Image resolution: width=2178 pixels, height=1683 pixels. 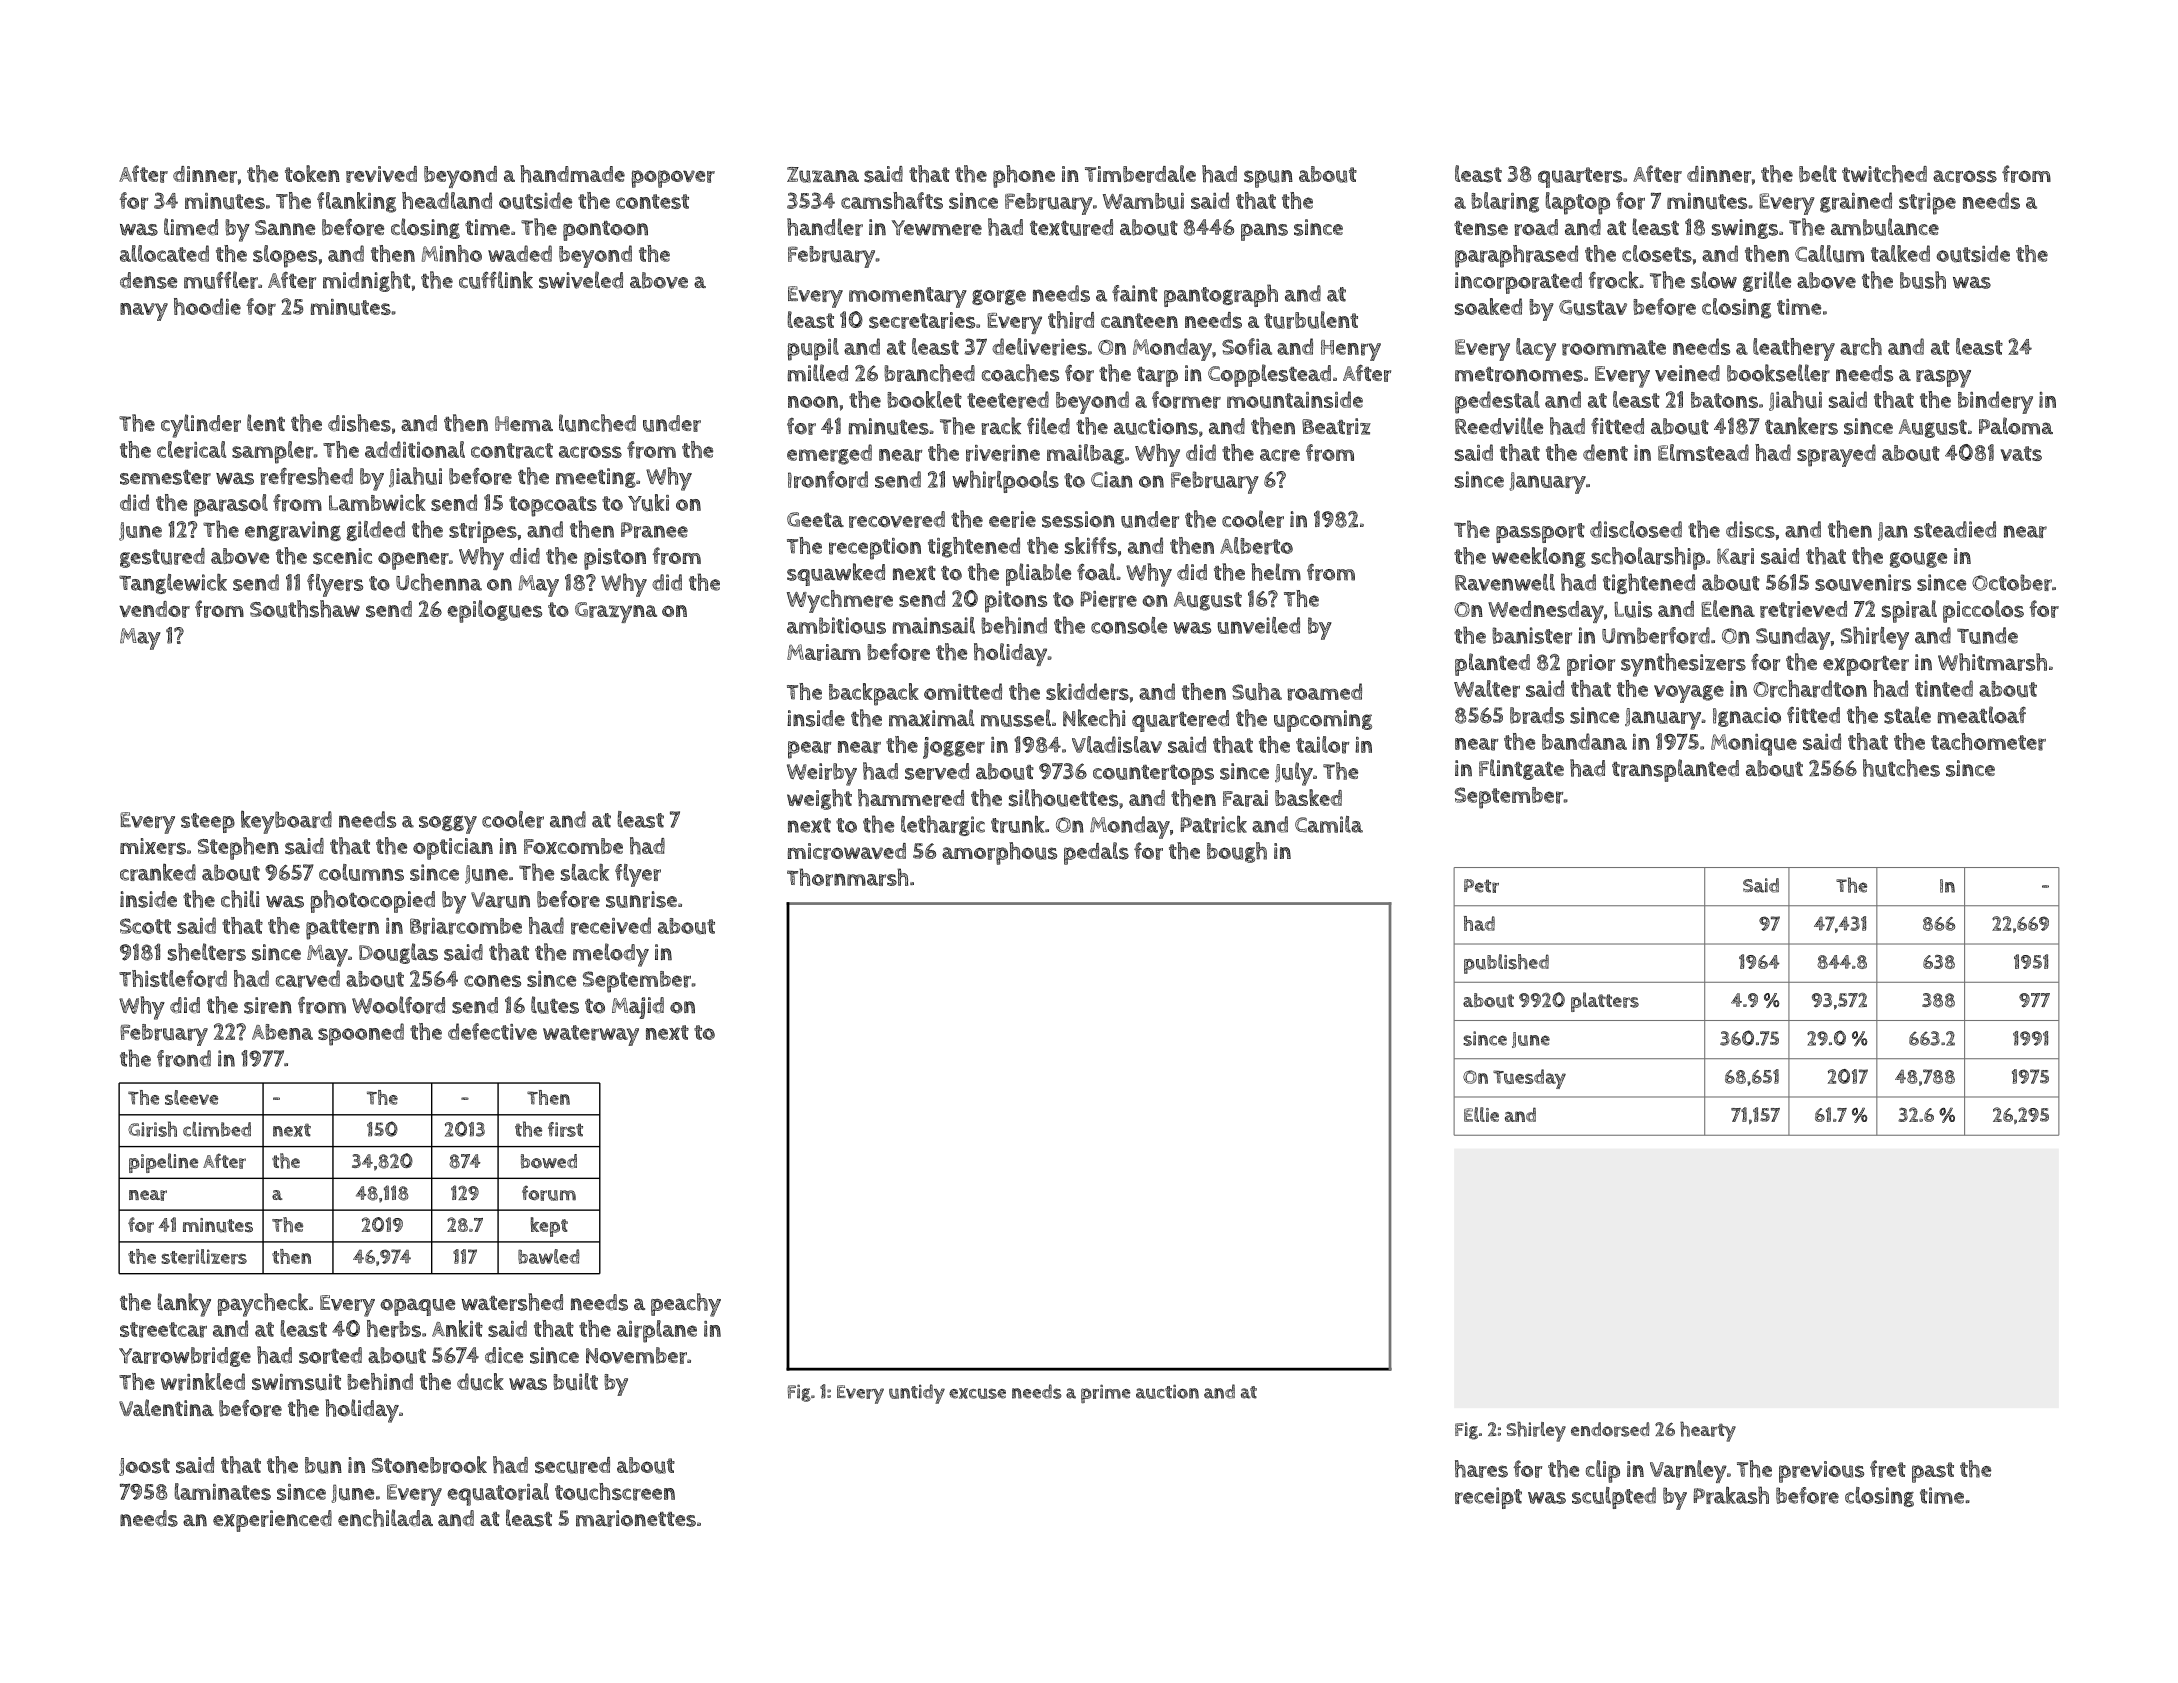 What do you see at coordinates (164, 253) in the document?
I see `allocated` at bounding box center [164, 253].
